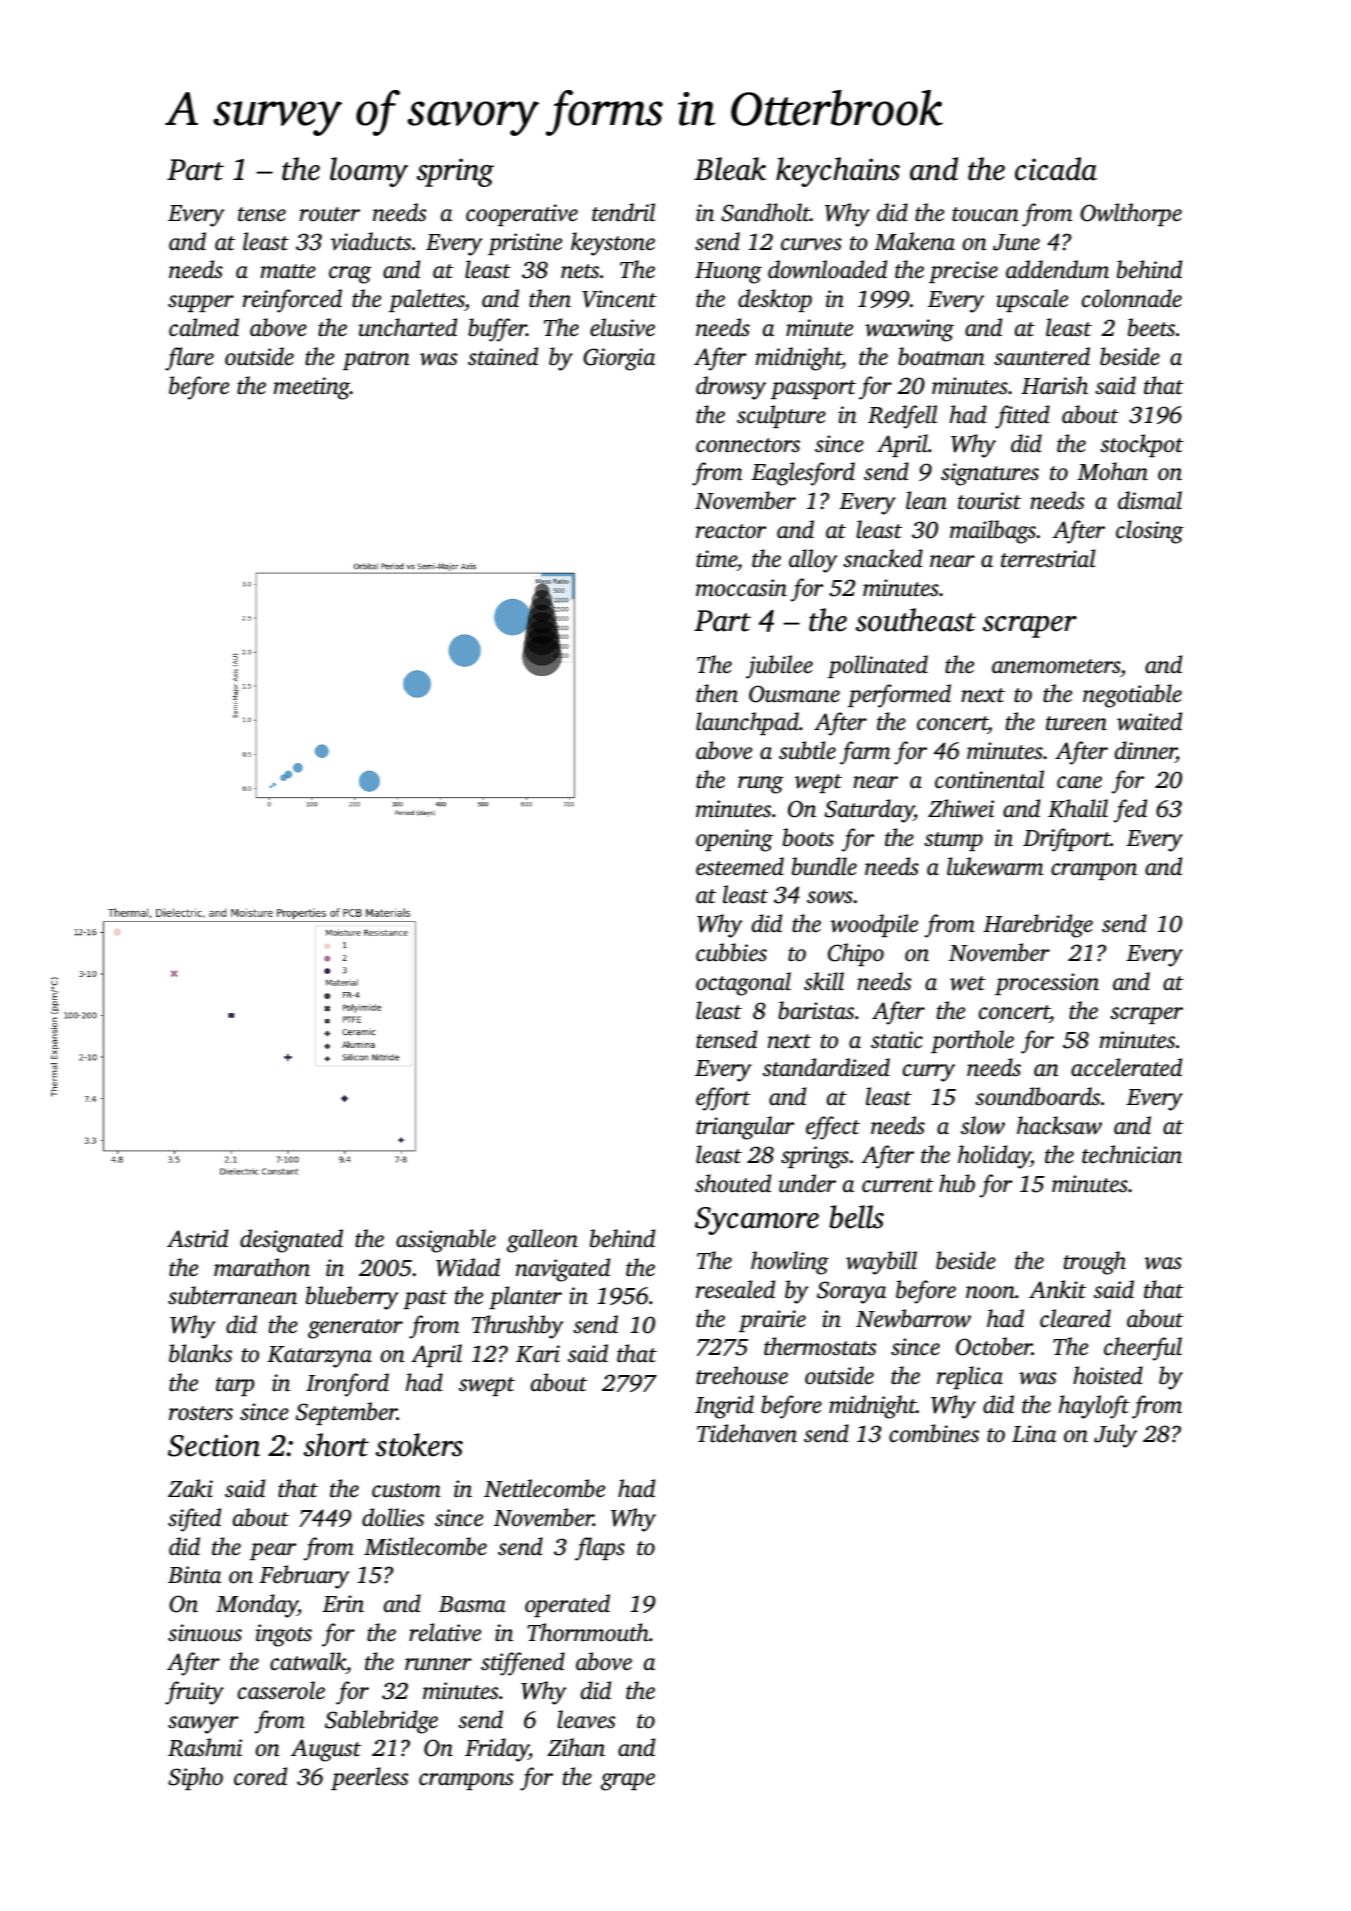 This document has width=1351, height=1911. What do you see at coordinates (1150, 532) in the document?
I see `closing` at bounding box center [1150, 532].
